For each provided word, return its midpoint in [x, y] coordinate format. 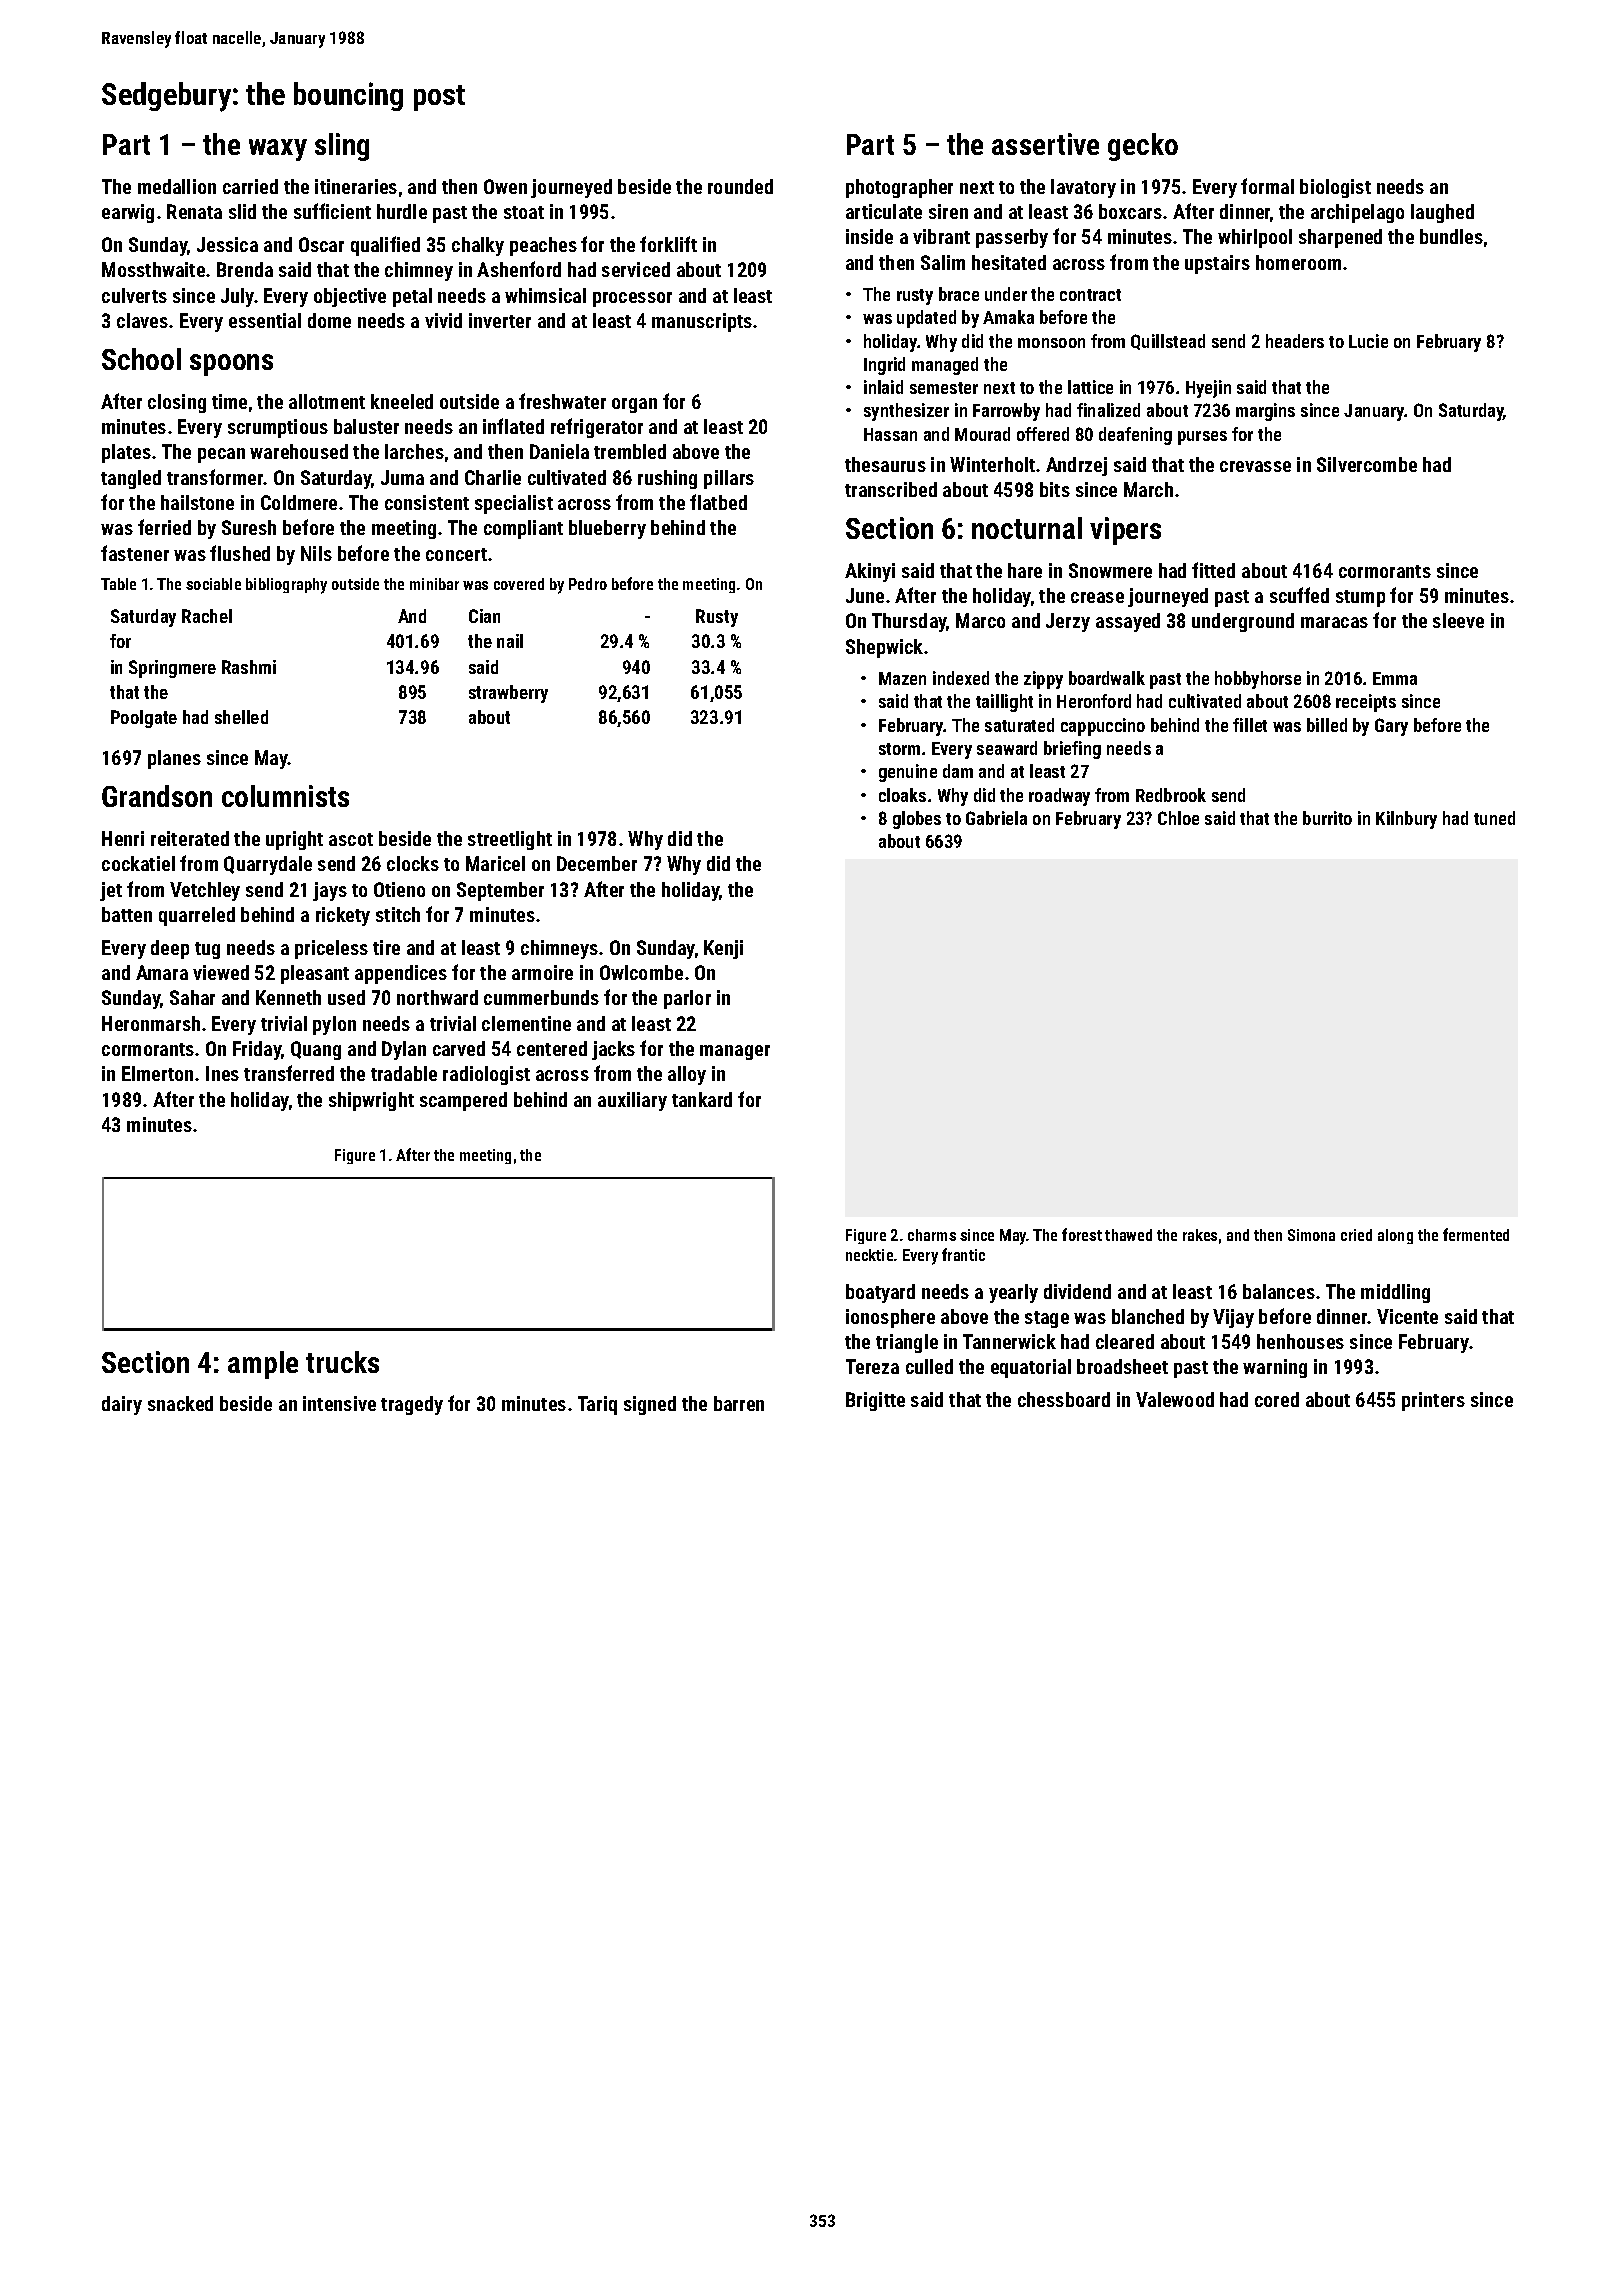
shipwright [371, 1101]
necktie [869, 1255]
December [597, 863]
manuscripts [702, 322]
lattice [1090, 387]
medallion [177, 186]
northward [437, 997]
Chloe [1178, 818]
